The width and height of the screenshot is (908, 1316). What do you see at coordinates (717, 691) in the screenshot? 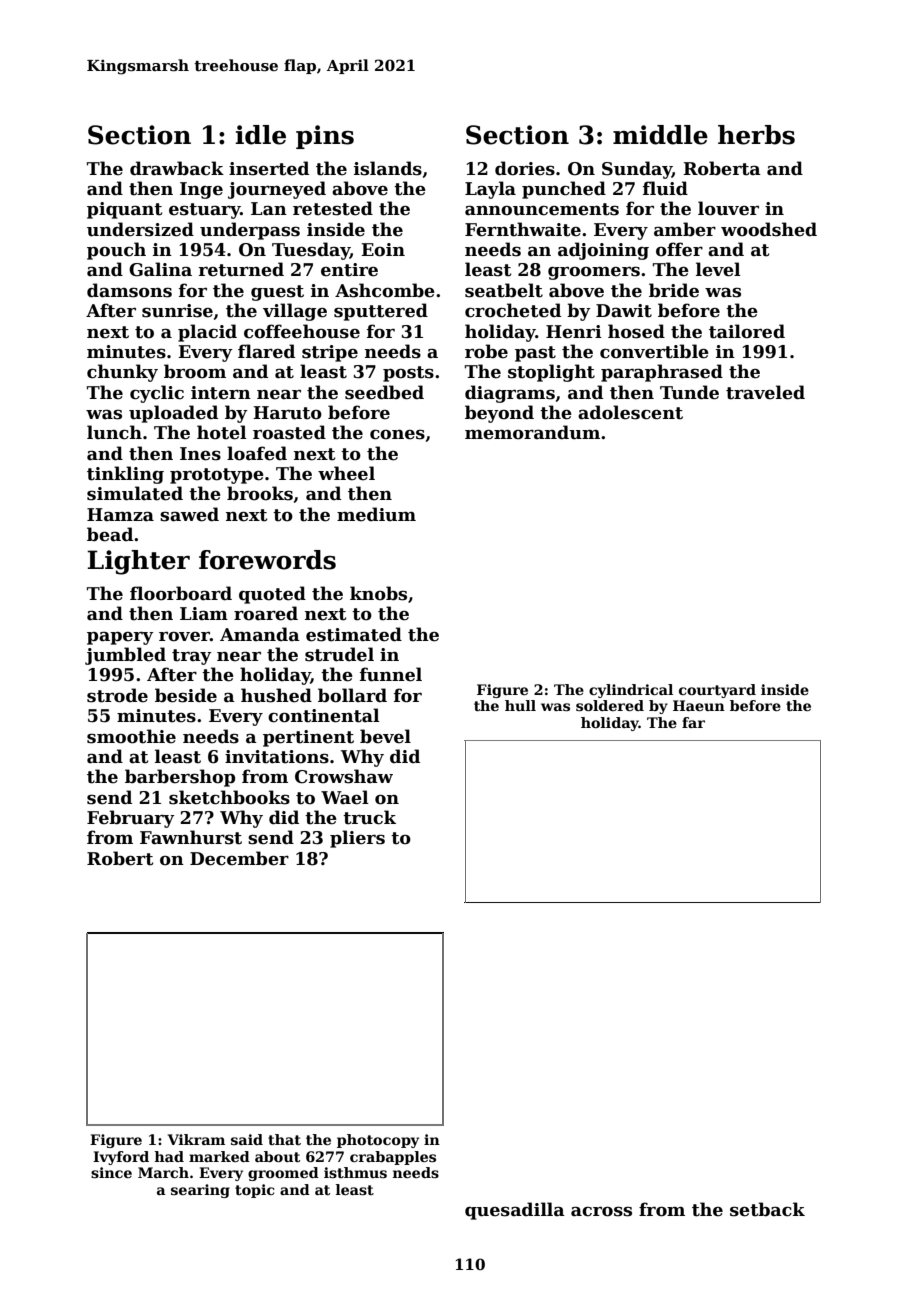
I see `courtyard` at bounding box center [717, 691].
